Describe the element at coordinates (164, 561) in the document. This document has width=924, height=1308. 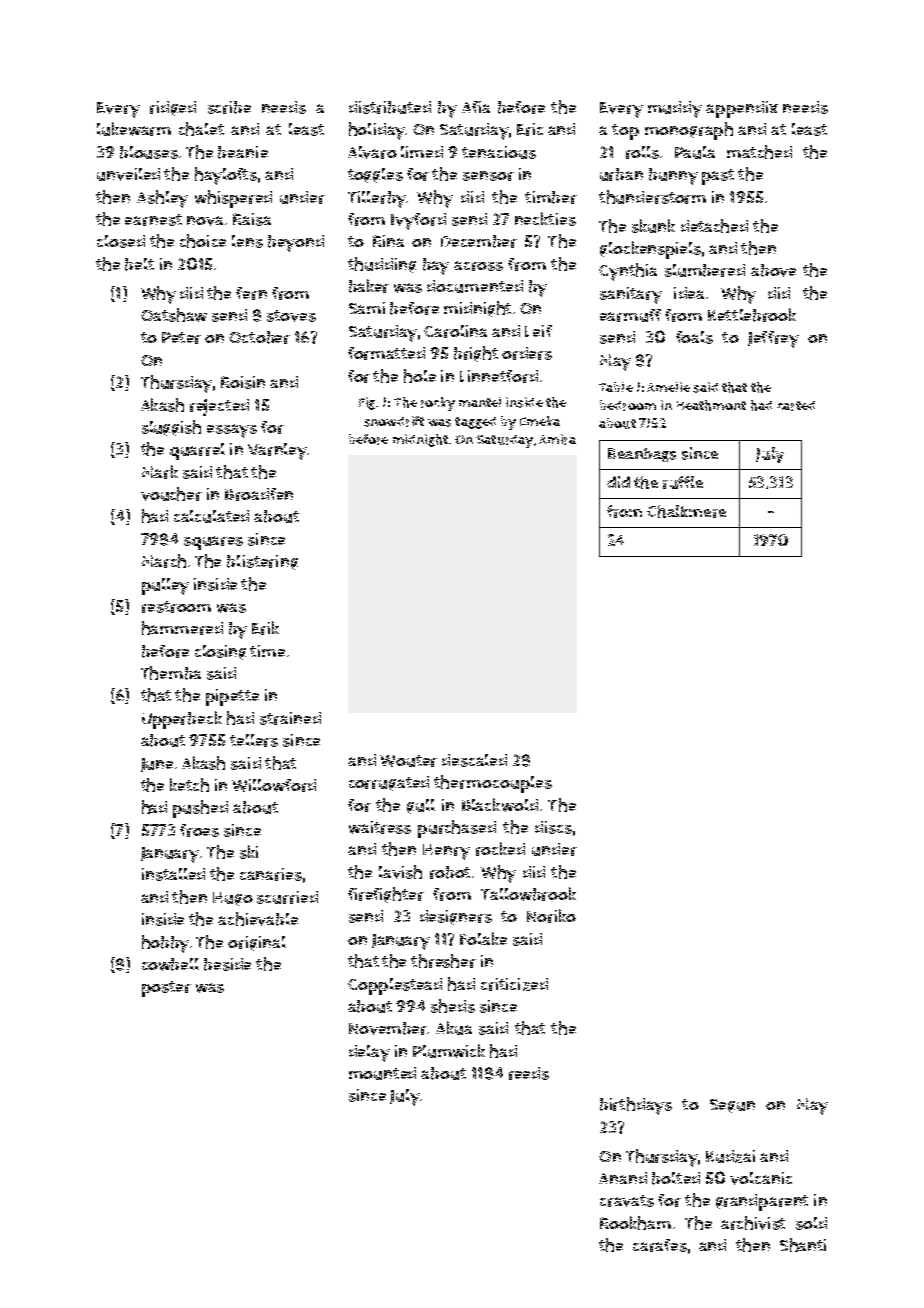
I see `March` at that location.
